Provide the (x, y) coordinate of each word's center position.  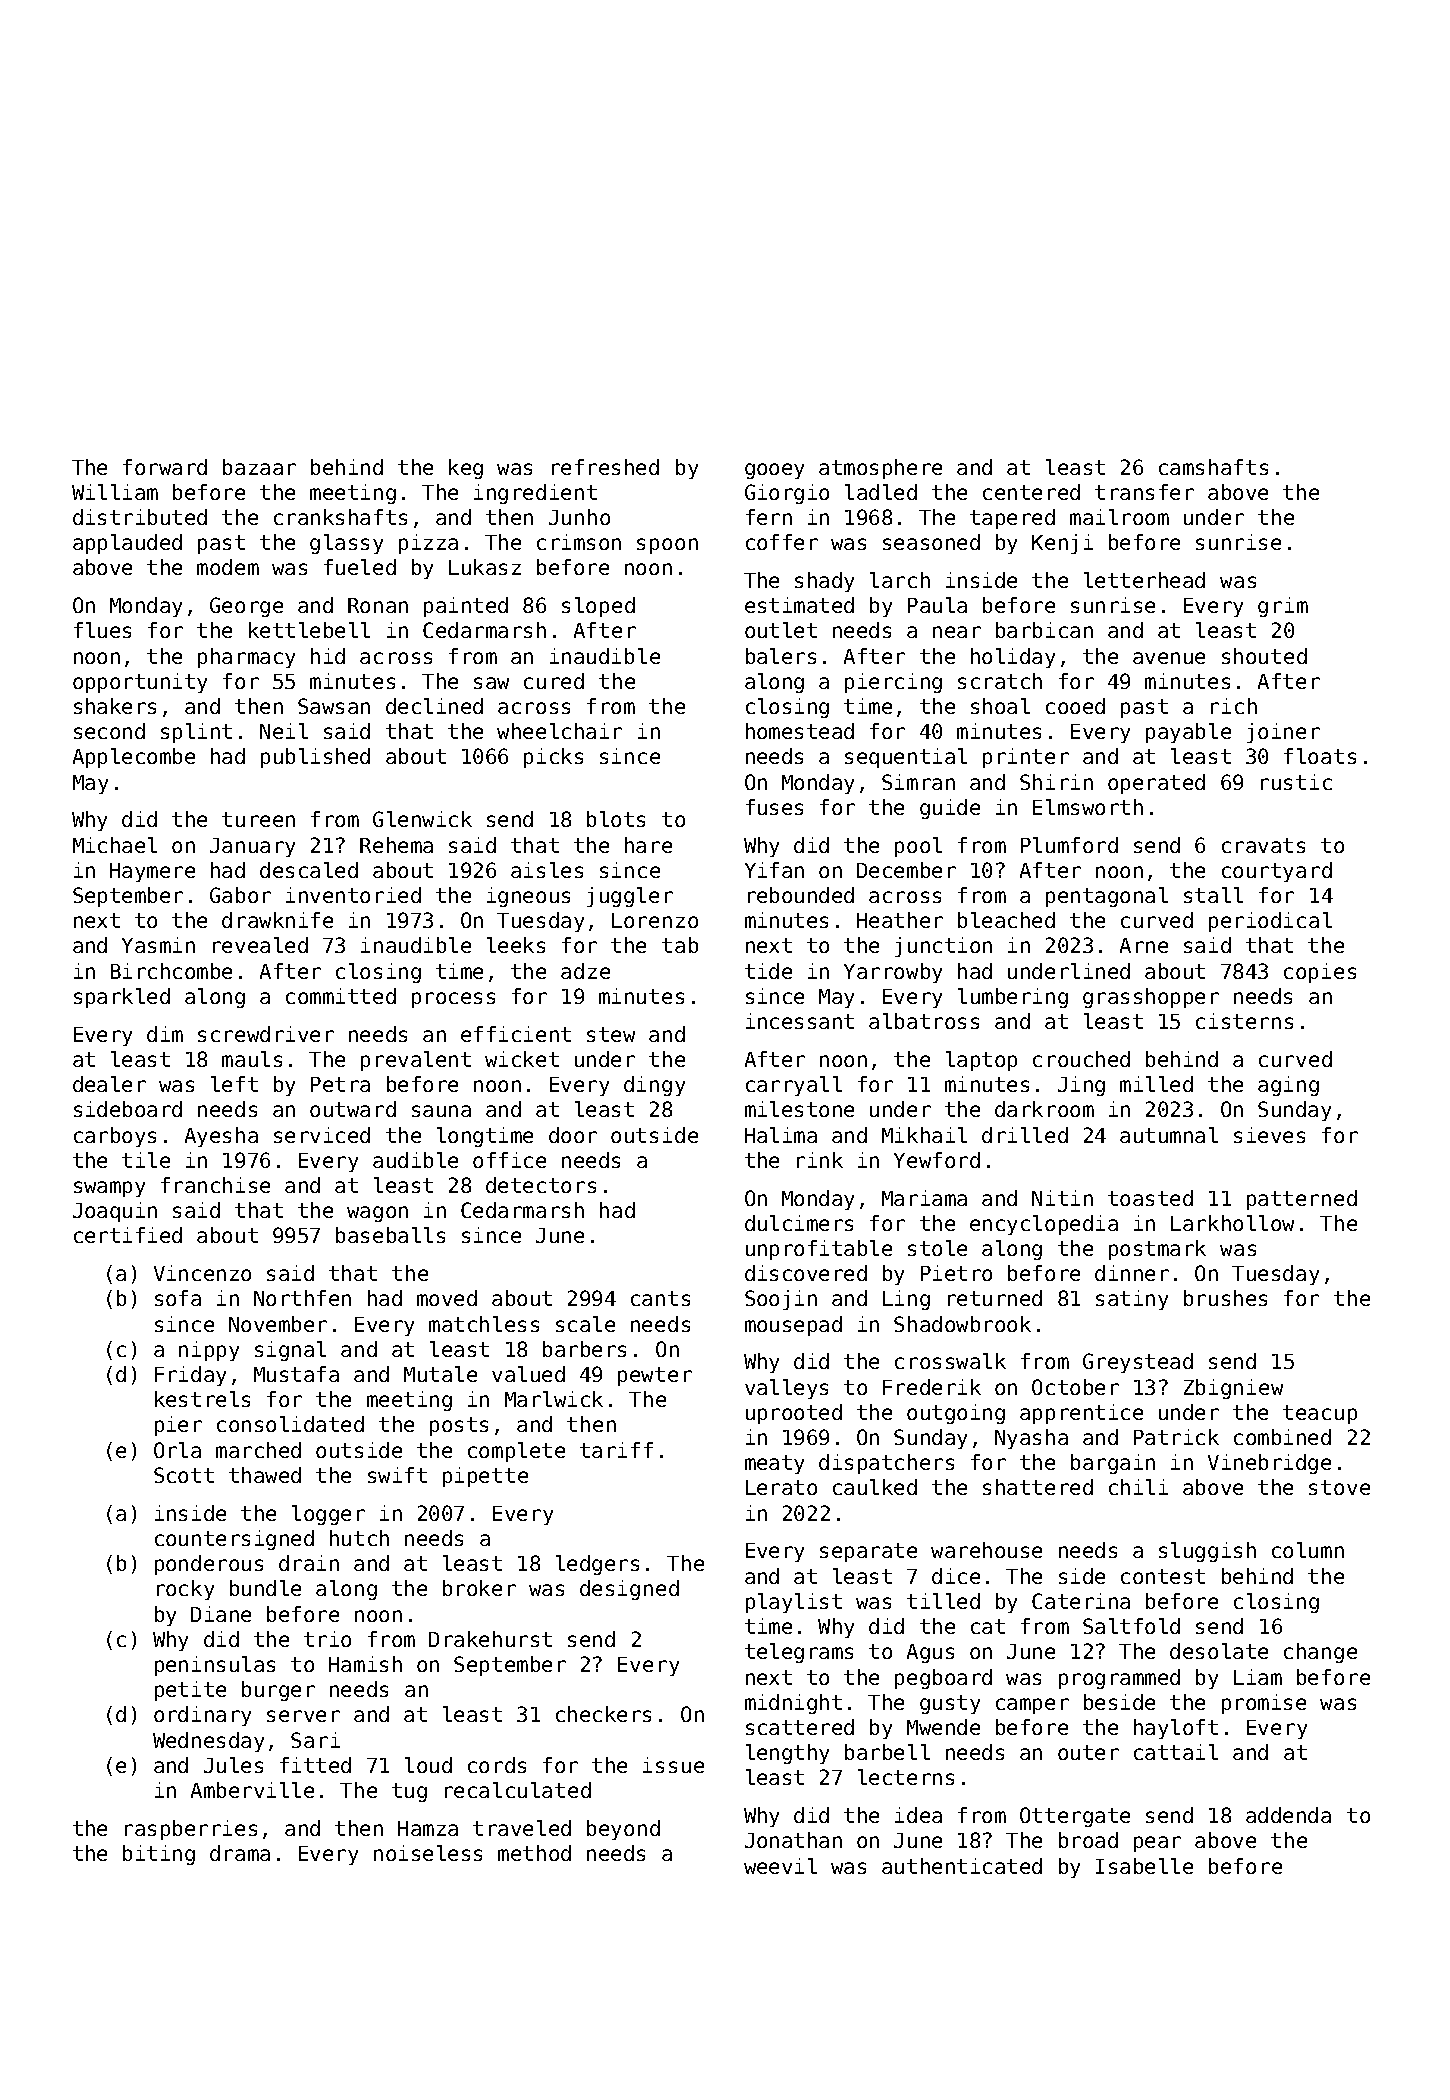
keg (466, 469)
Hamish (365, 1664)
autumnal (1169, 1135)
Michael (115, 845)
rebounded (801, 895)
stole (937, 1248)
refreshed (605, 467)
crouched (1081, 1059)
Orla (177, 1450)
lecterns (906, 1777)
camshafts (1213, 467)
